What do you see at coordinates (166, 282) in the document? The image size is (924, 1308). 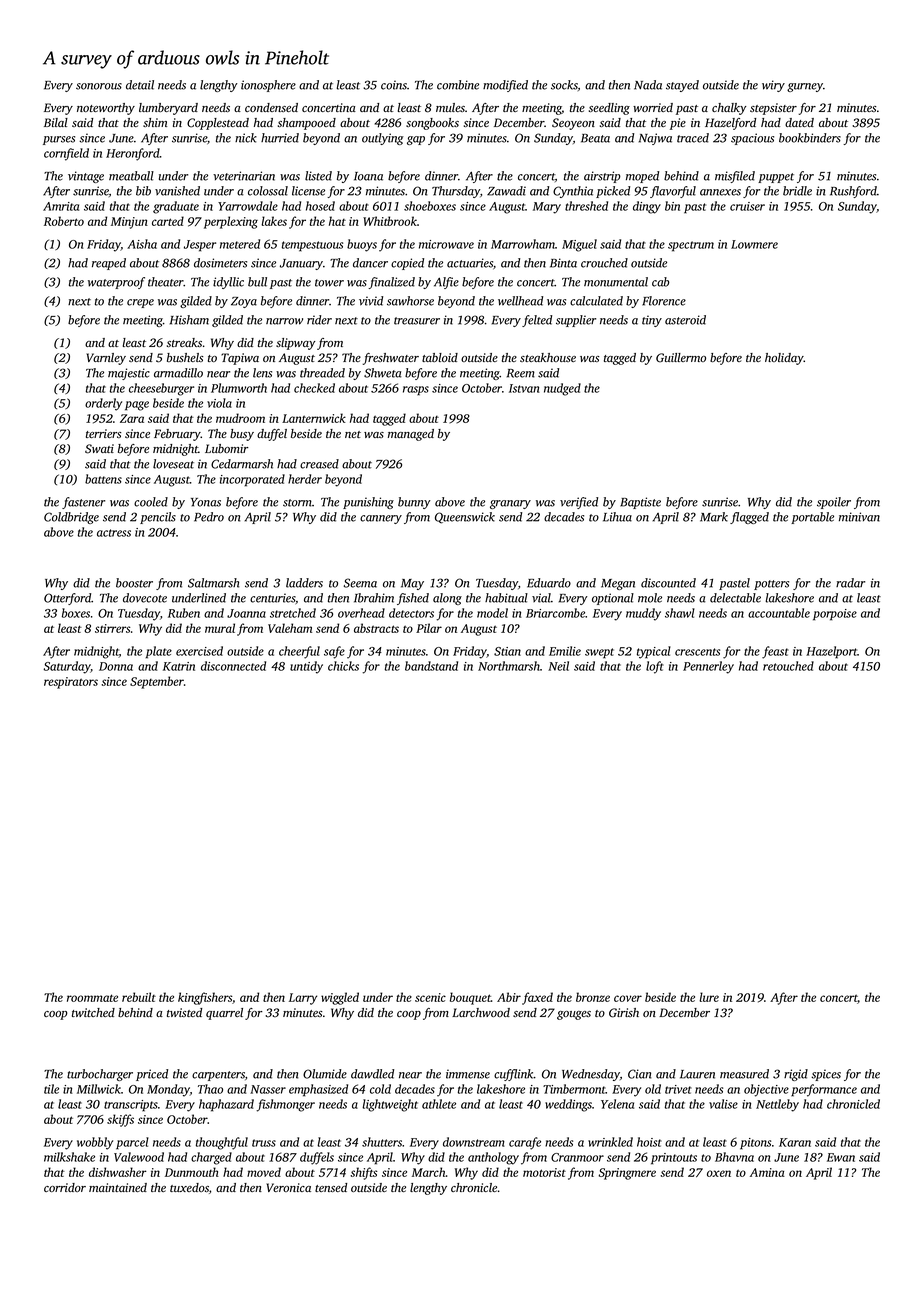 I see `theater` at bounding box center [166, 282].
